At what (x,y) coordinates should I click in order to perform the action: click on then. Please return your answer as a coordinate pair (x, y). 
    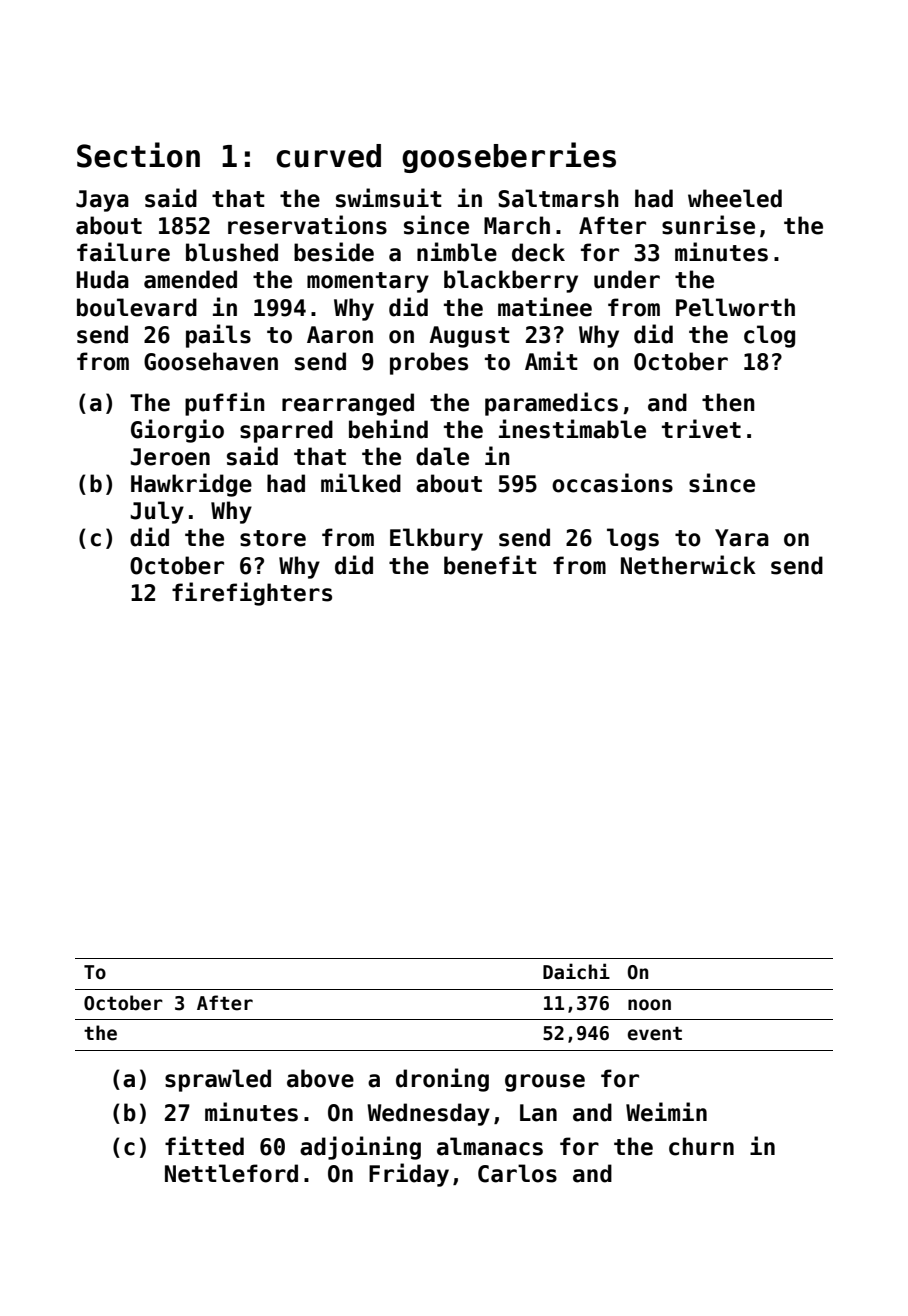
    Looking at the image, I should click on (728, 402).
